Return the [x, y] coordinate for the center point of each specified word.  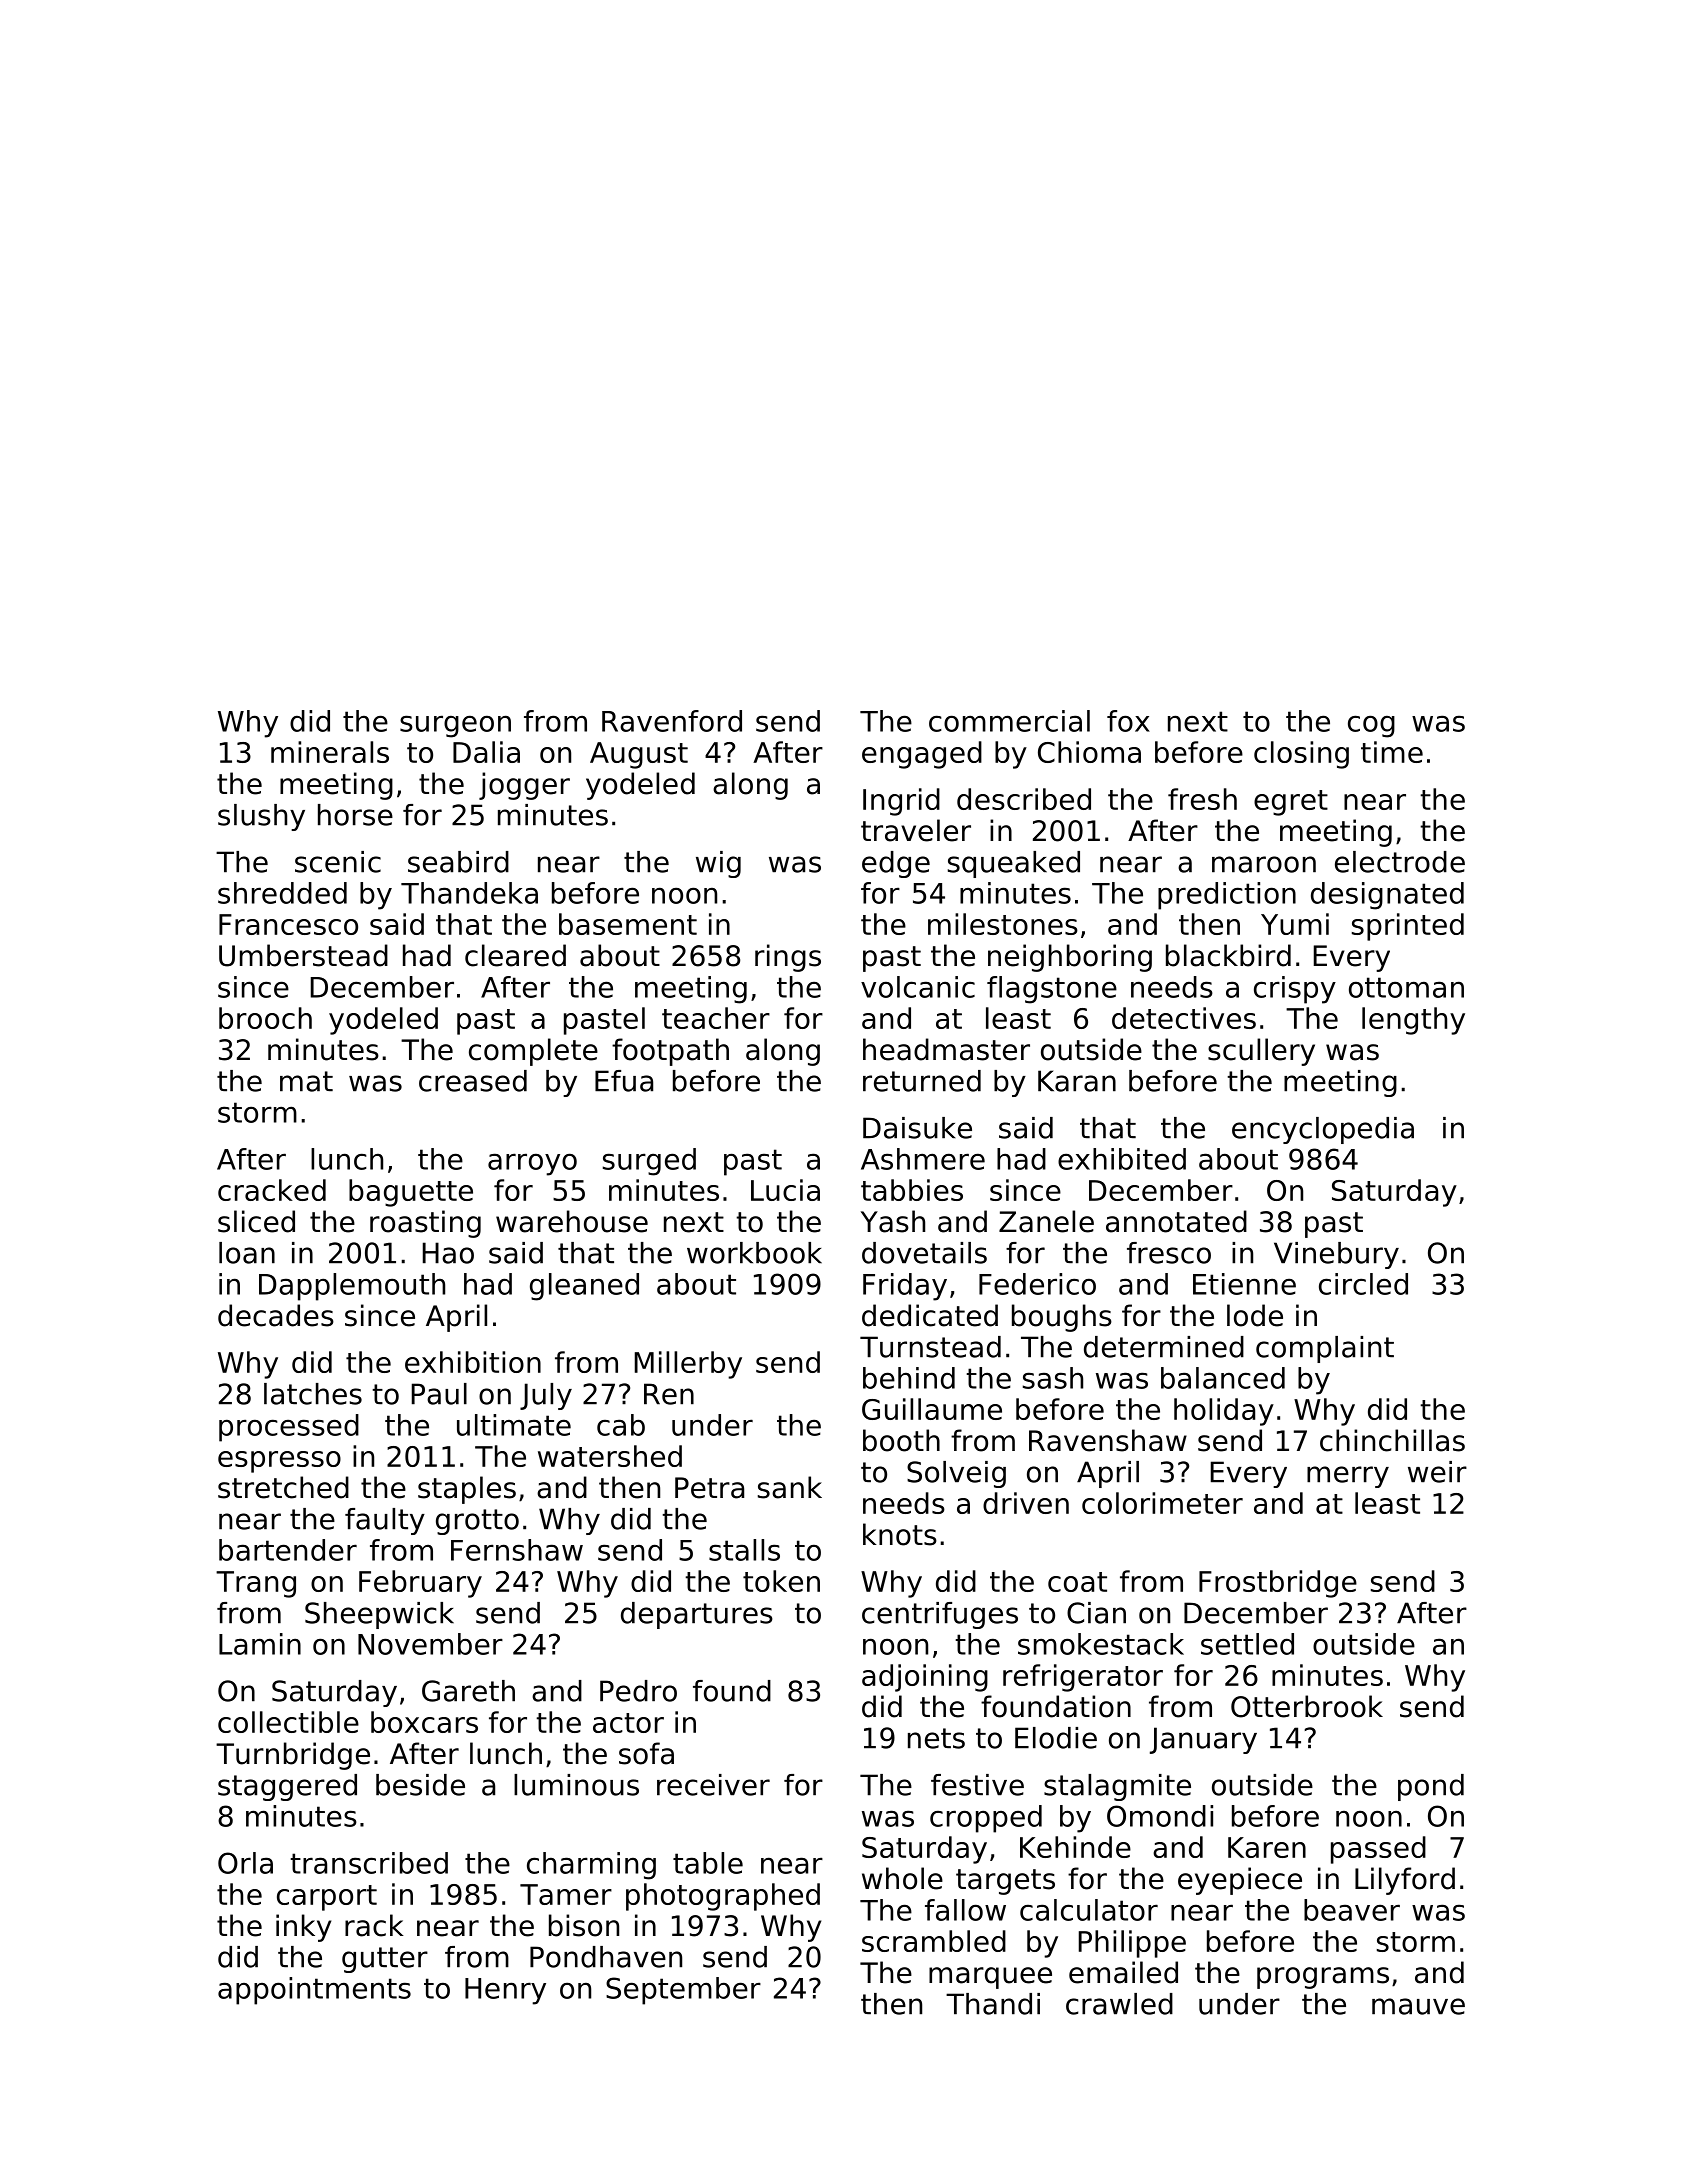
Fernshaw [517, 1550]
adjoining [925, 1678]
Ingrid [901, 802]
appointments [314, 1991]
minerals [330, 752]
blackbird [1228, 955]
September [683, 1991]
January [1203, 1740]
